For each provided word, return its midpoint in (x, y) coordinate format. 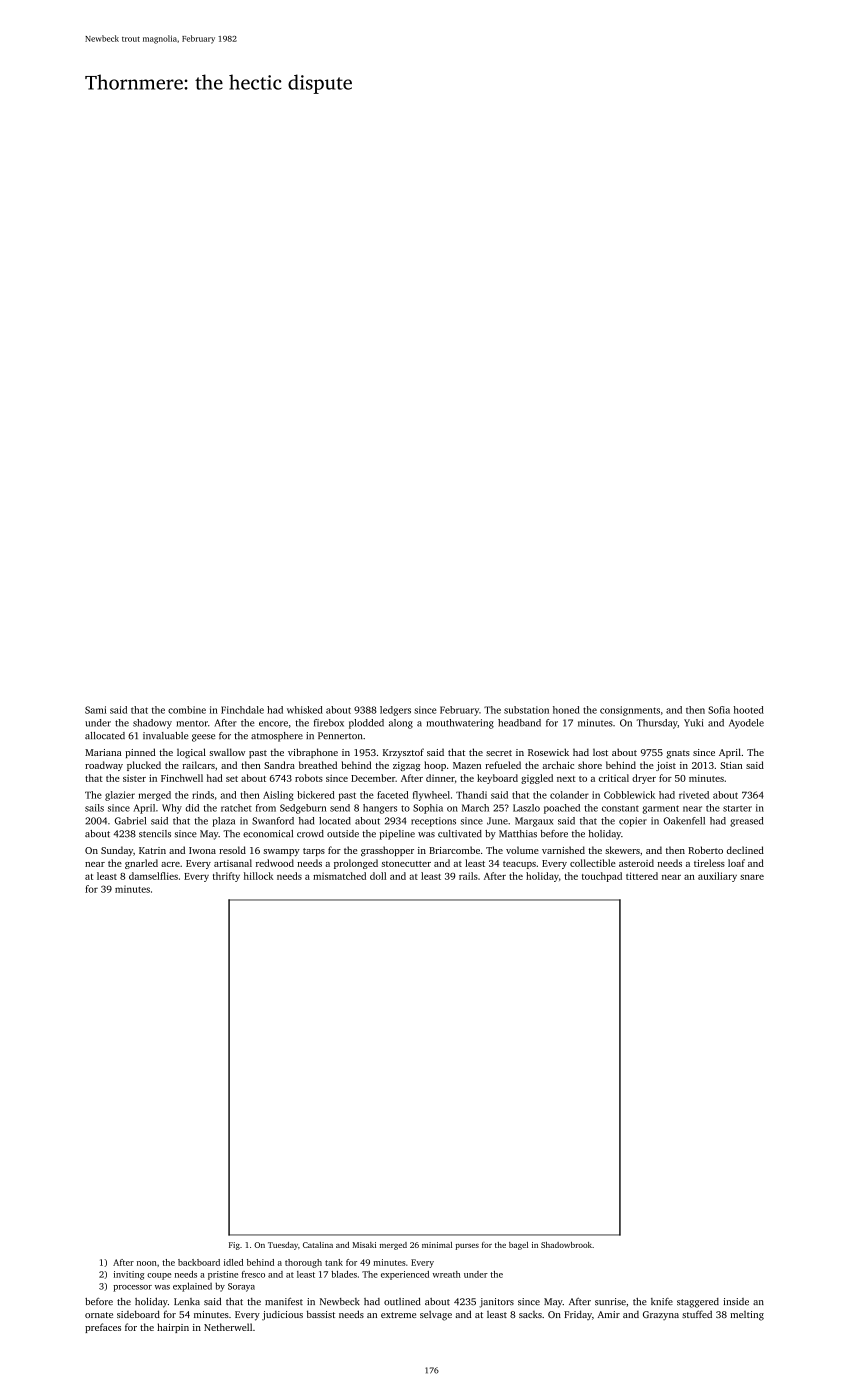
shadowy (152, 724)
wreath (447, 1274)
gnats (678, 754)
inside (736, 1301)
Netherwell (228, 1327)
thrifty (226, 877)
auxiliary (717, 877)
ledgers (395, 711)
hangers (380, 809)
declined (745, 850)
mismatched (339, 876)
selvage (436, 1316)
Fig (234, 1246)
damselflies (153, 876)
